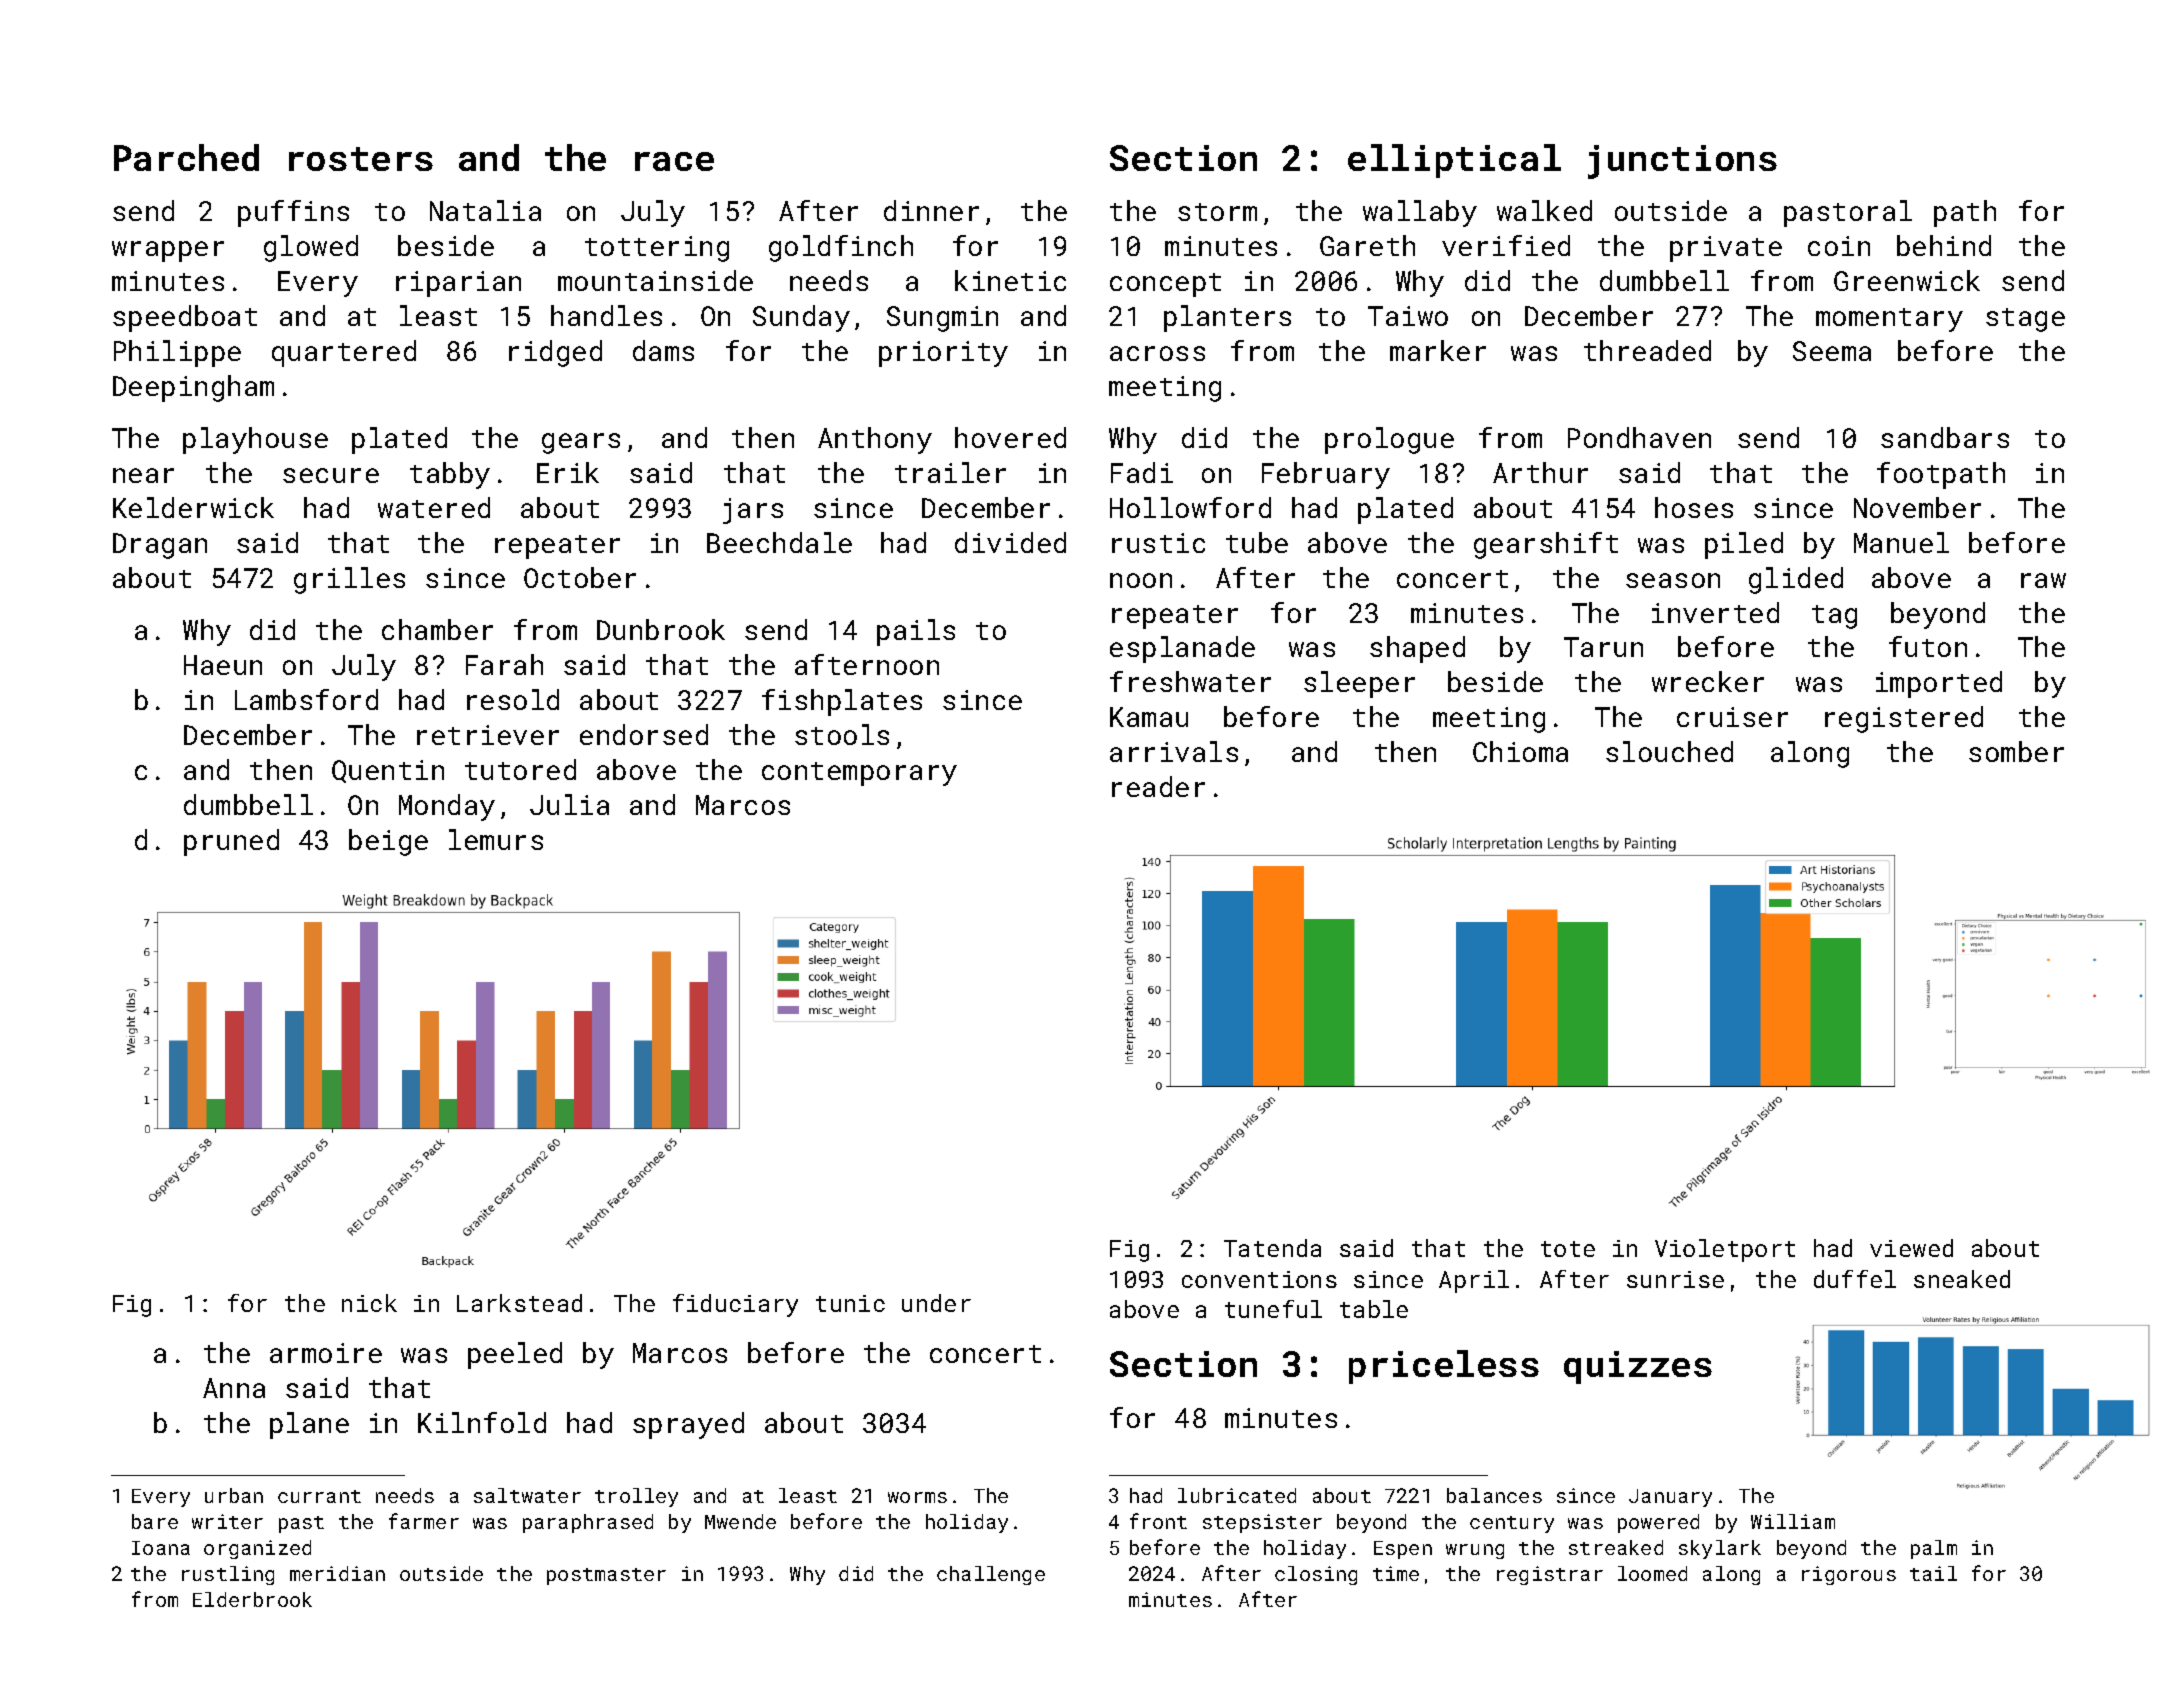 The image size is (2178, 1683). I want to click on Tatenda, so click(1272, 1248).
